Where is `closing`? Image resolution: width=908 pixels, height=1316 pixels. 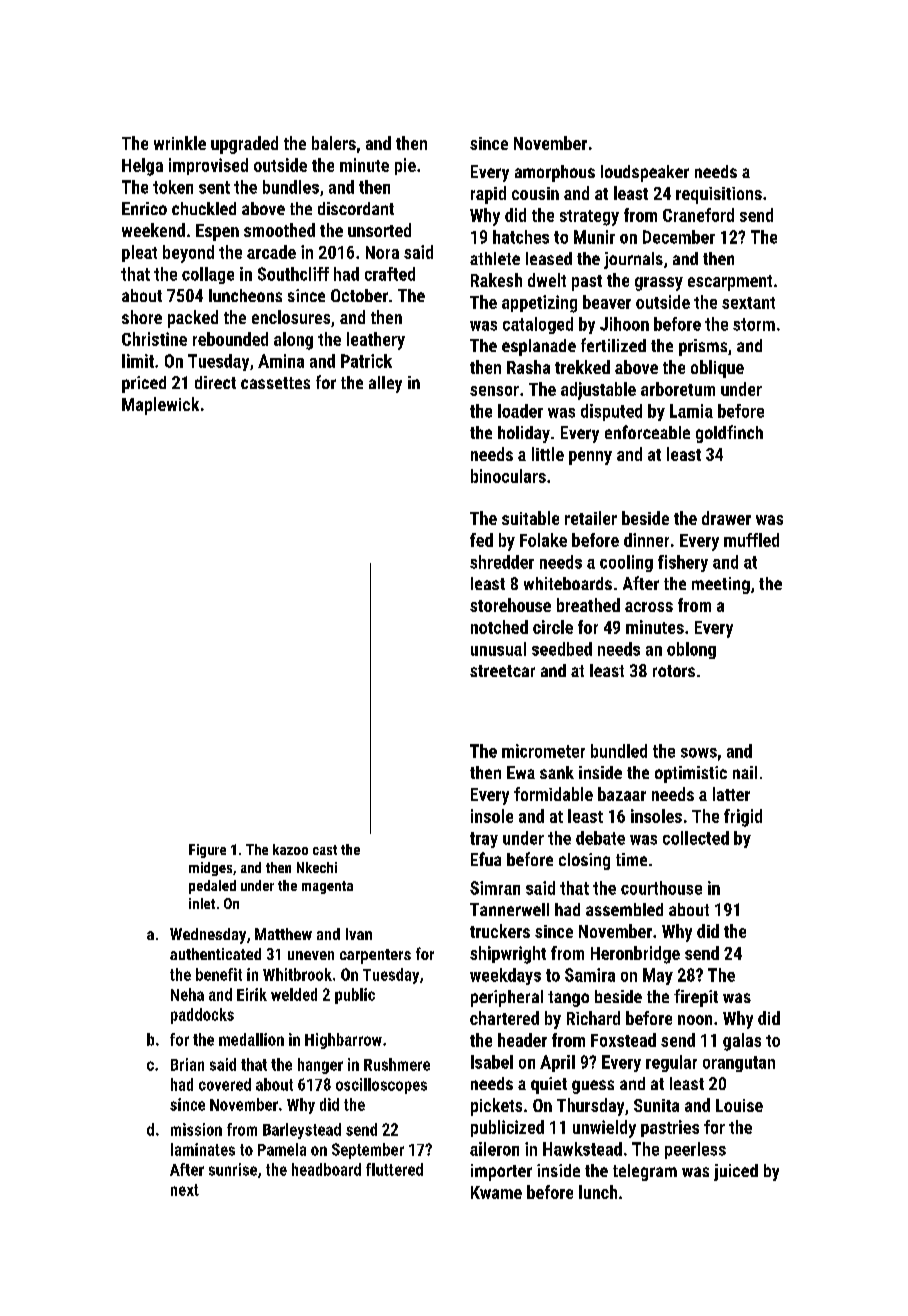
closing is located at coordinates (584, 861).
